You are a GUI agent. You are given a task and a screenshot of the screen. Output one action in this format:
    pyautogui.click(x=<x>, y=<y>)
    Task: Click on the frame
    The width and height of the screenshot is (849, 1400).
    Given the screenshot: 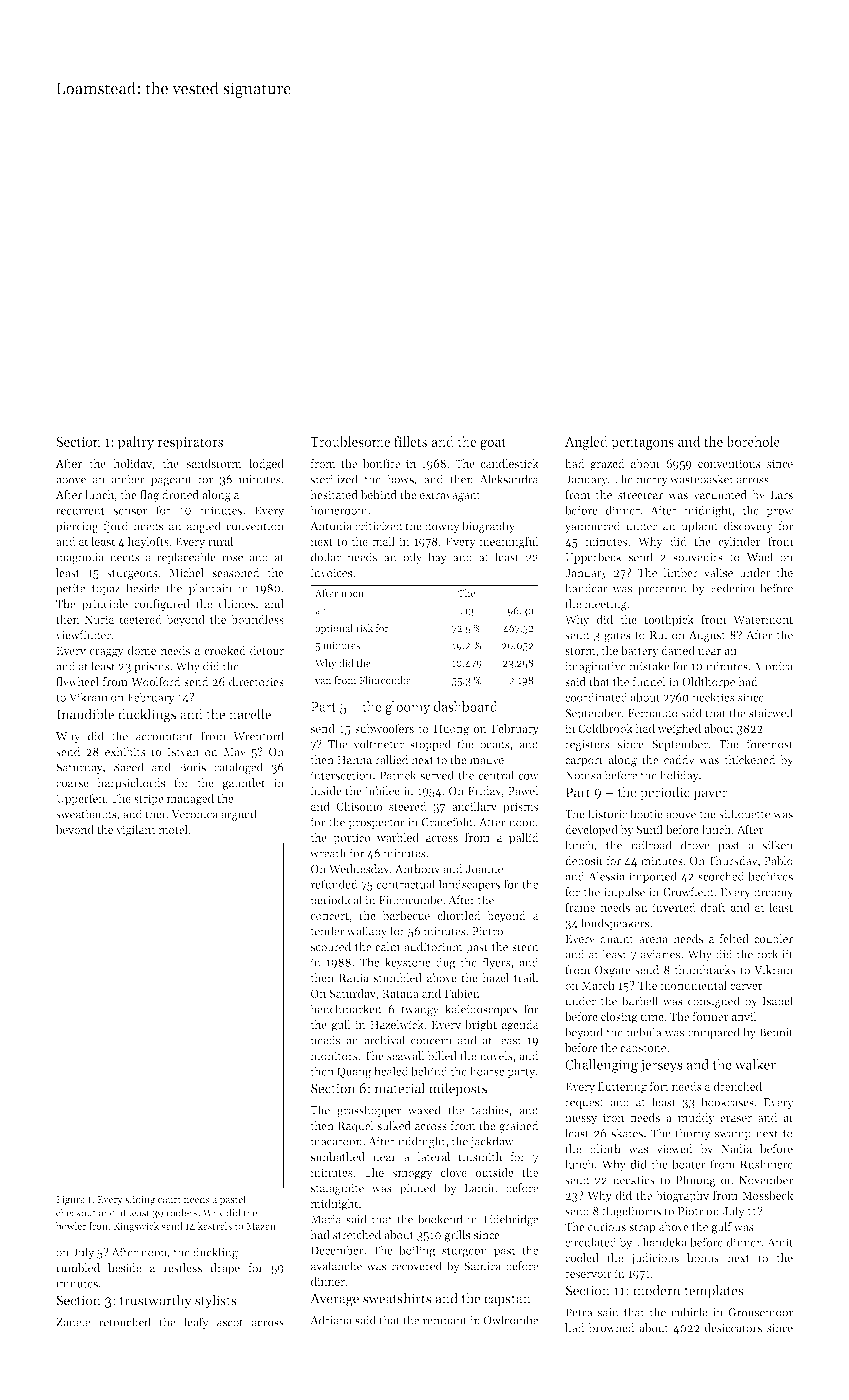 What is the action you would take?
    pyautogui.click(x=580, y=907)
